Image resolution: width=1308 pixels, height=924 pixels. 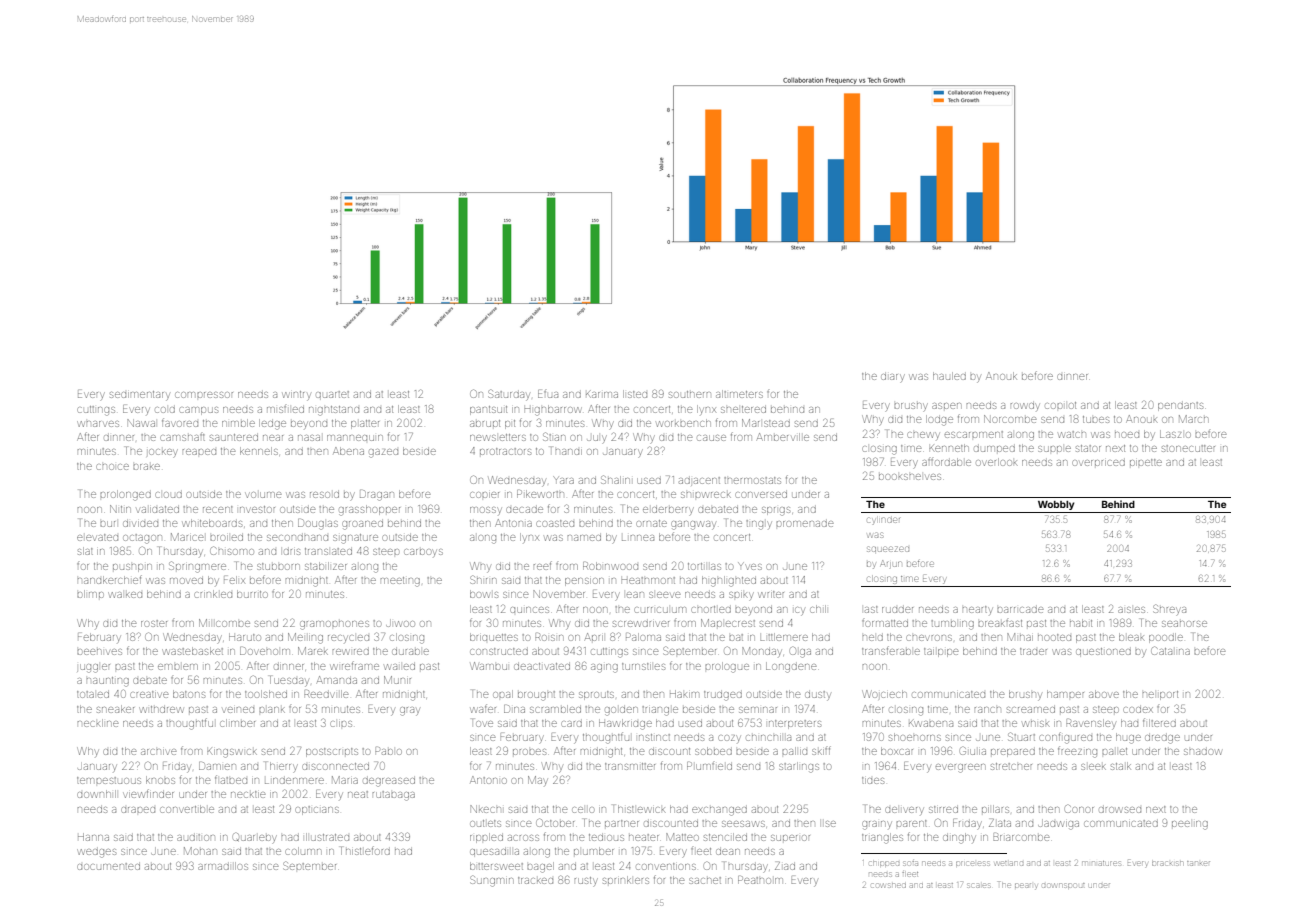 I want to click on sauntered, so click(x=234, y=437).
